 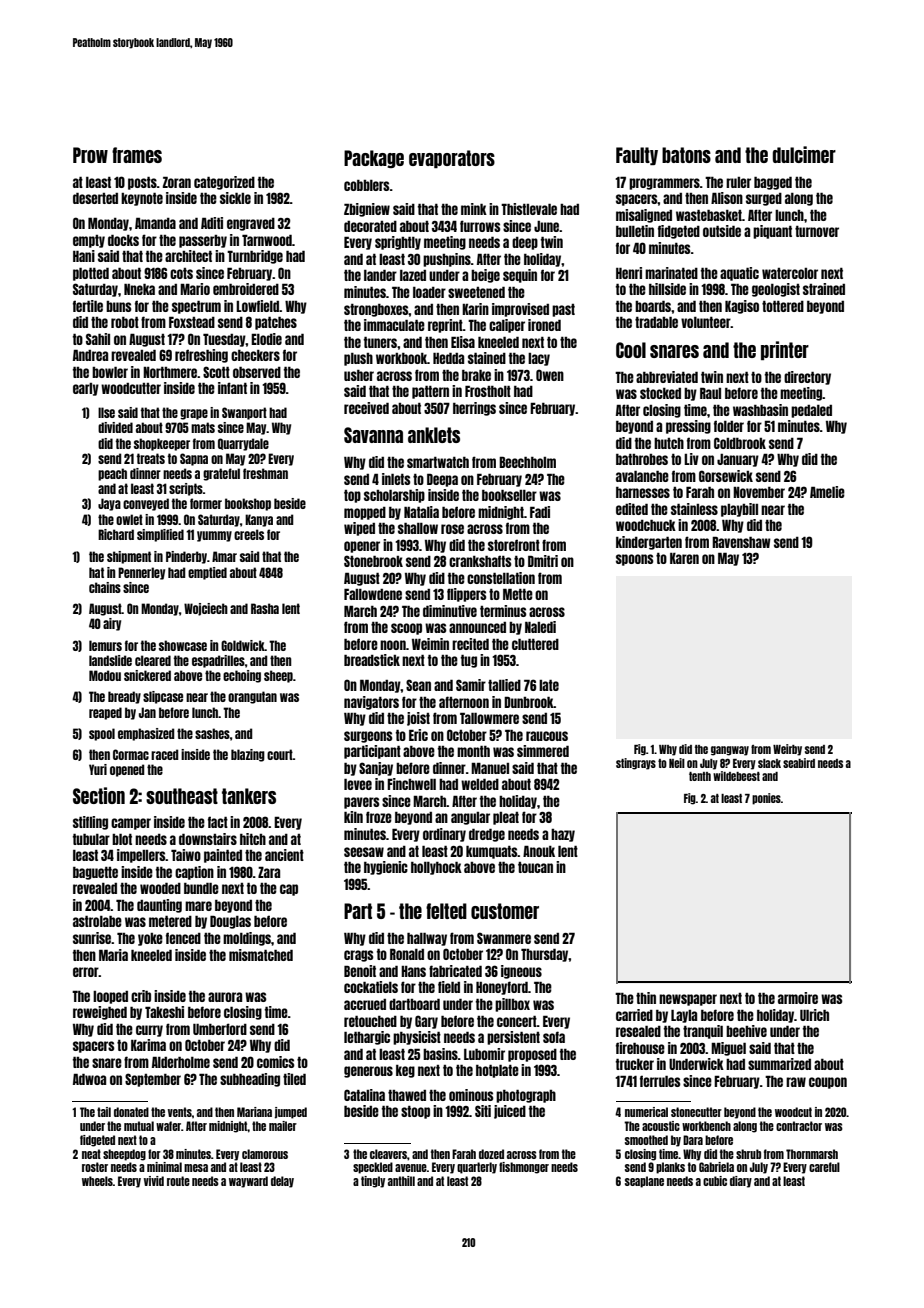 What do you see at coordinates (684, 558) in the document?
I see `Karen` at bounding box center [684, 558].
